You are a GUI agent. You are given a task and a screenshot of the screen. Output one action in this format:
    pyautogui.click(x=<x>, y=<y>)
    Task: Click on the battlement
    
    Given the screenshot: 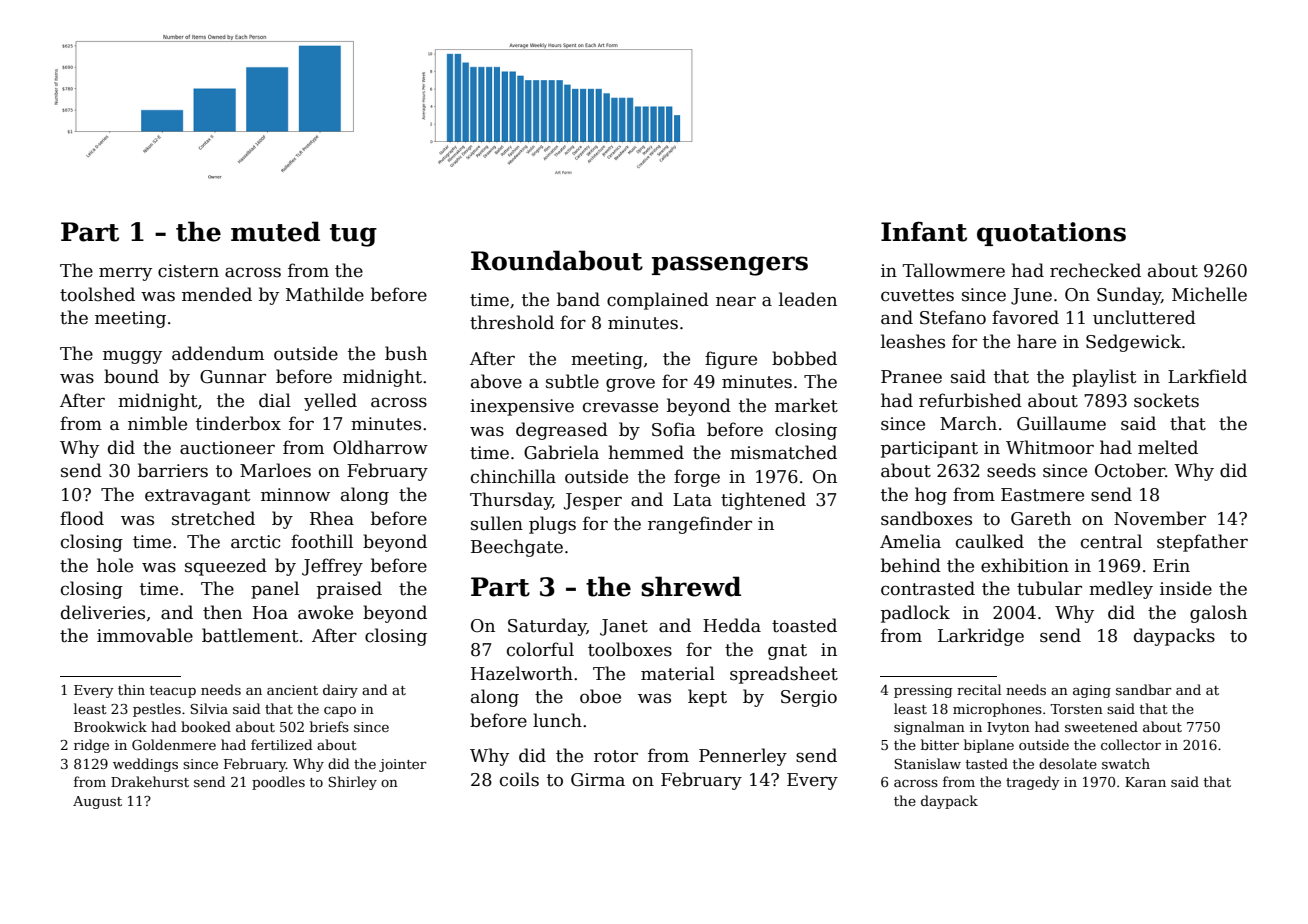 What is the action you would take?
    pyautogui.click(x=250, y=635)
